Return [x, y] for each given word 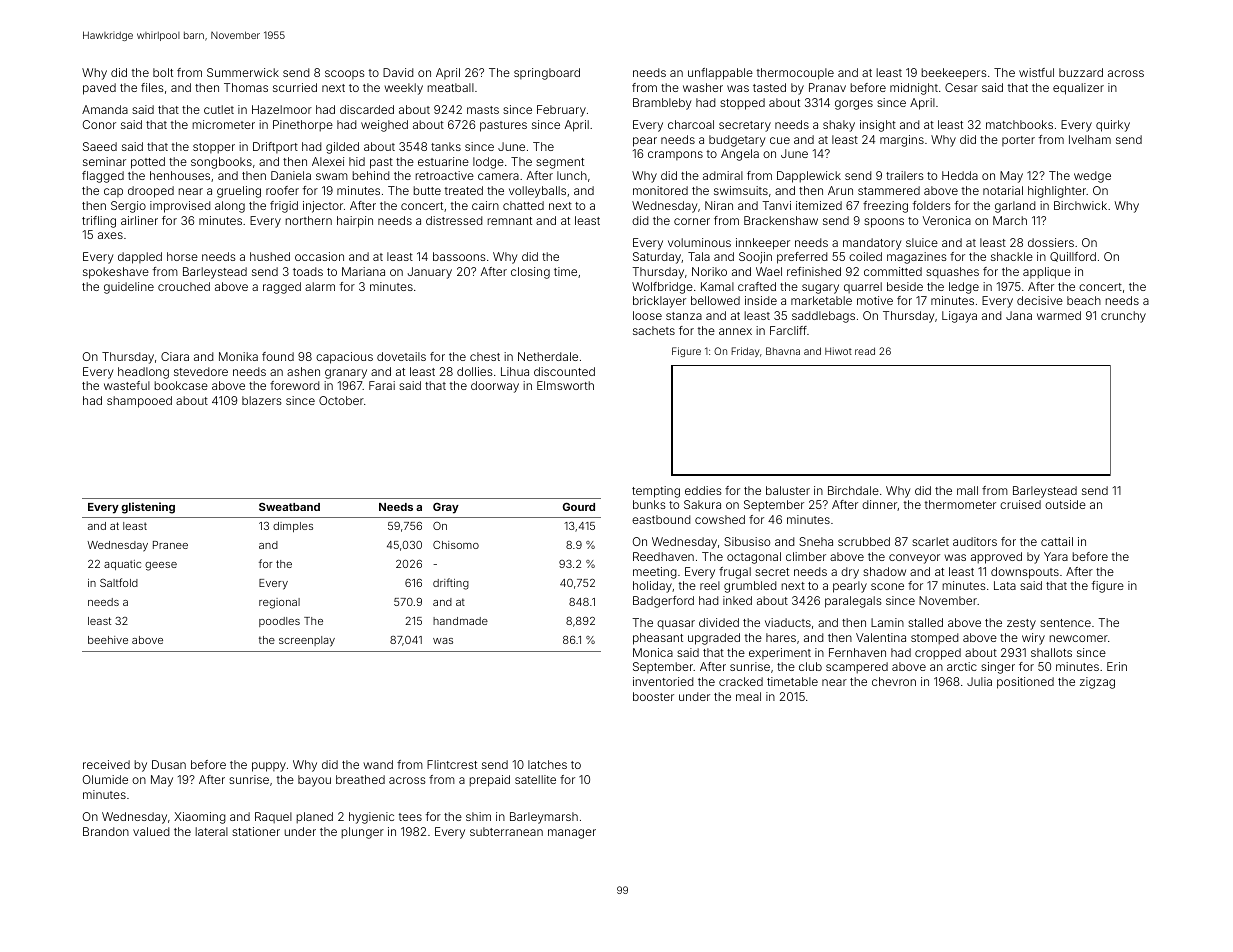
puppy [269, 767]
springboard [547, 74]
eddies [703, 490]
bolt [163, 72]
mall [967, 490]
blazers [262, 400]
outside [1065, 504]
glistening [148, 508]
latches [547, 764]
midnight [914, 89]
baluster [788, 490]
